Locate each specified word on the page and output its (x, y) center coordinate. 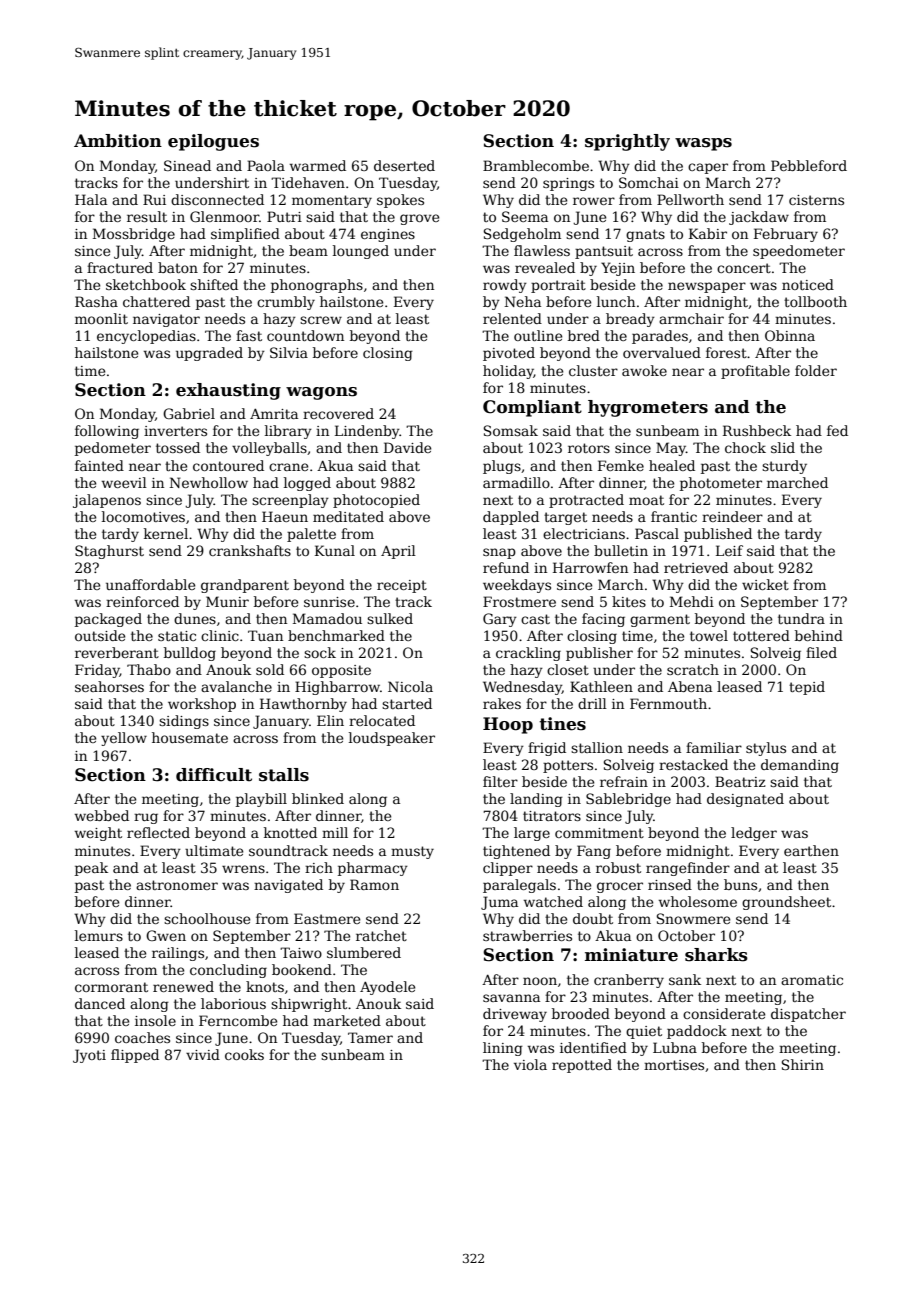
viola (530, 1064)
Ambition (118, 141)
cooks (244, 1054)
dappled (511, 518)
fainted (99, 465)
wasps (703, 144)
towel (709, 635)
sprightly (627, 142)
